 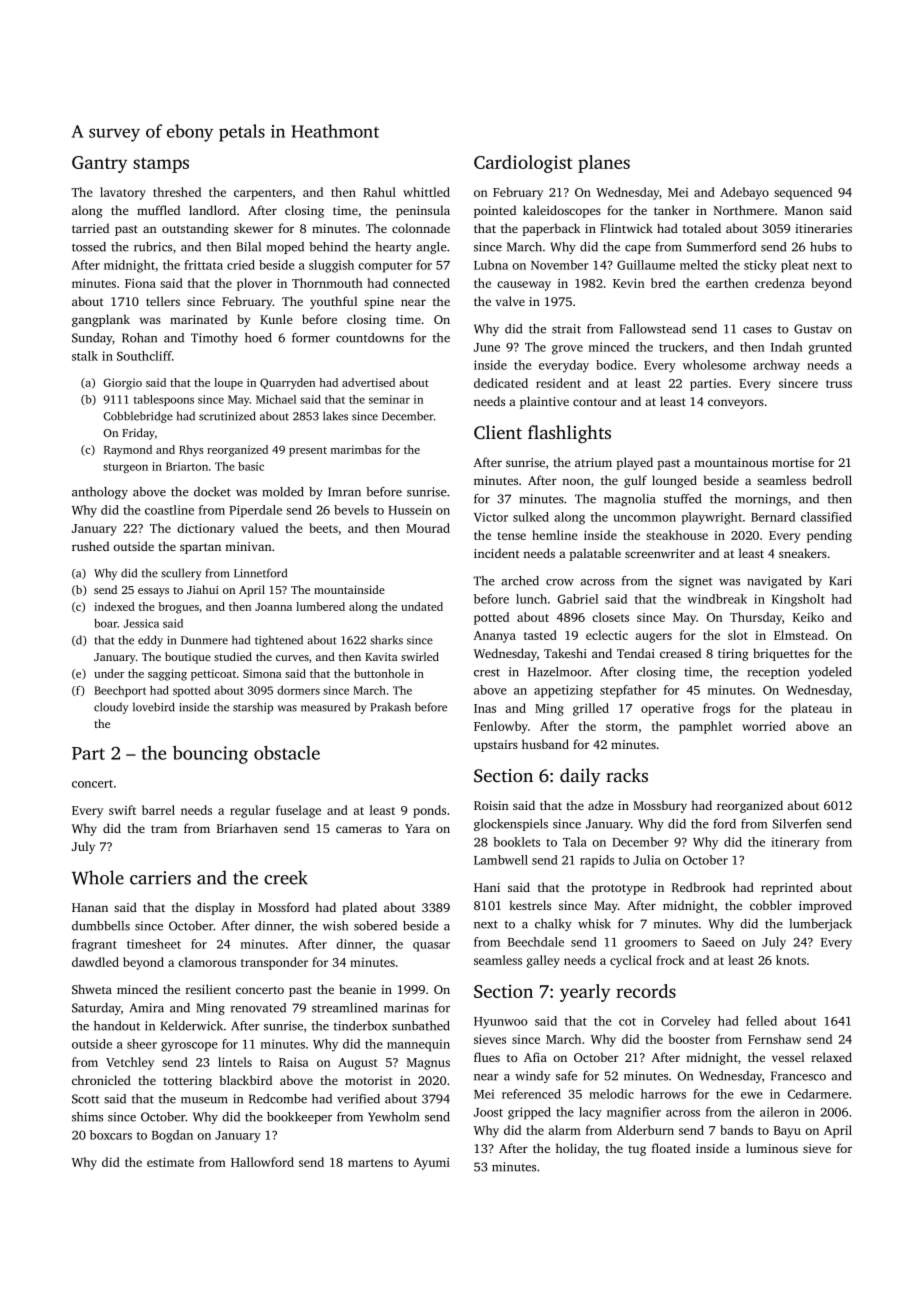 I want to click on Gantry, so click(x=99, y=164).
